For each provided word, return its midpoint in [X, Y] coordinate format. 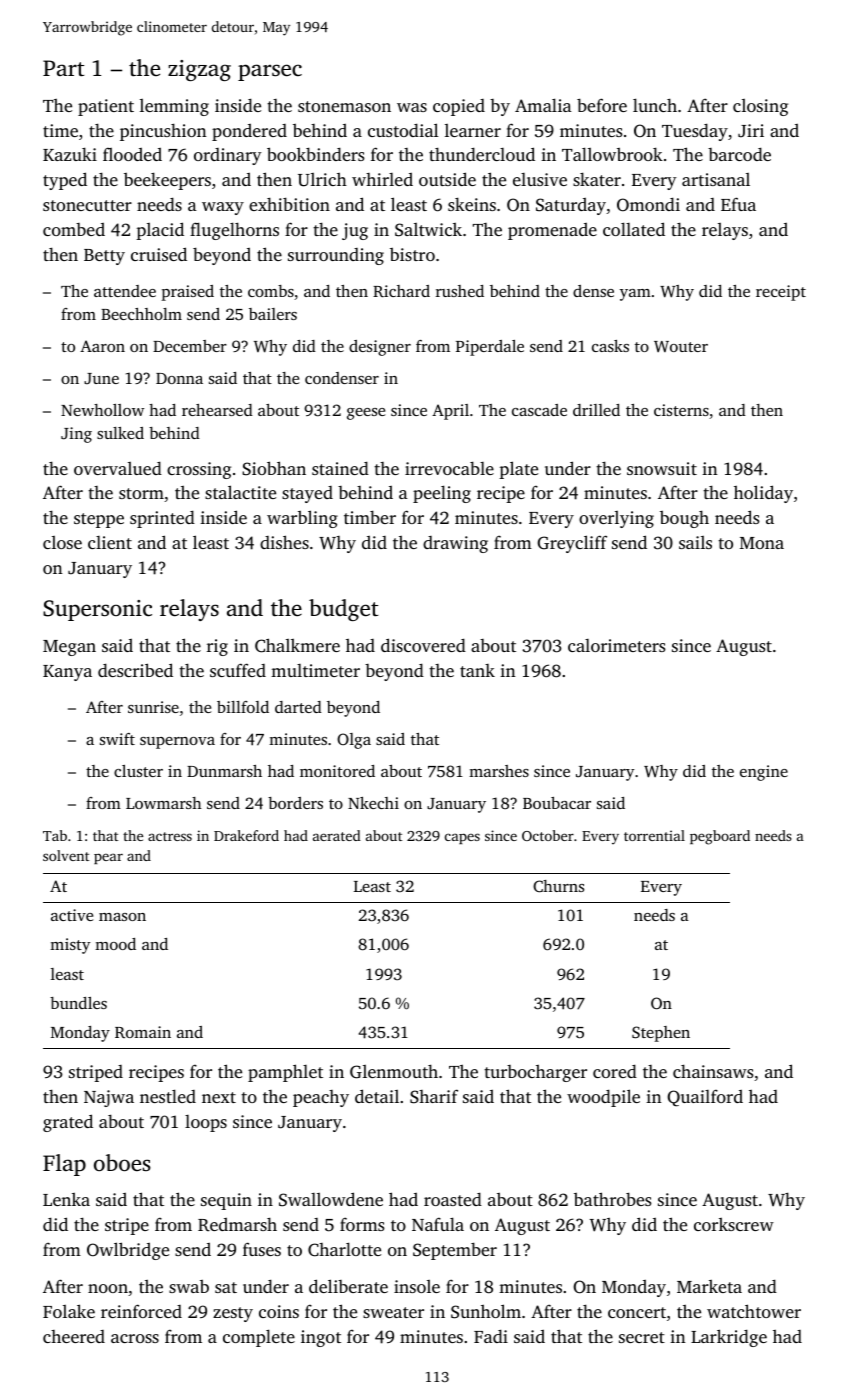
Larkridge [729, 1338]
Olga [354, 741]
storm [141, 493]
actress [170, 836]
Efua [738, 204]
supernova [177, 743]
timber [370, 517]
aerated [337, 835]
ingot [321, 1338]
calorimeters [617, 645]
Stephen [661, 1034]
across [135, 1338]
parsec [270, 72]
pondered [249, 132]
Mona [762, 543]
